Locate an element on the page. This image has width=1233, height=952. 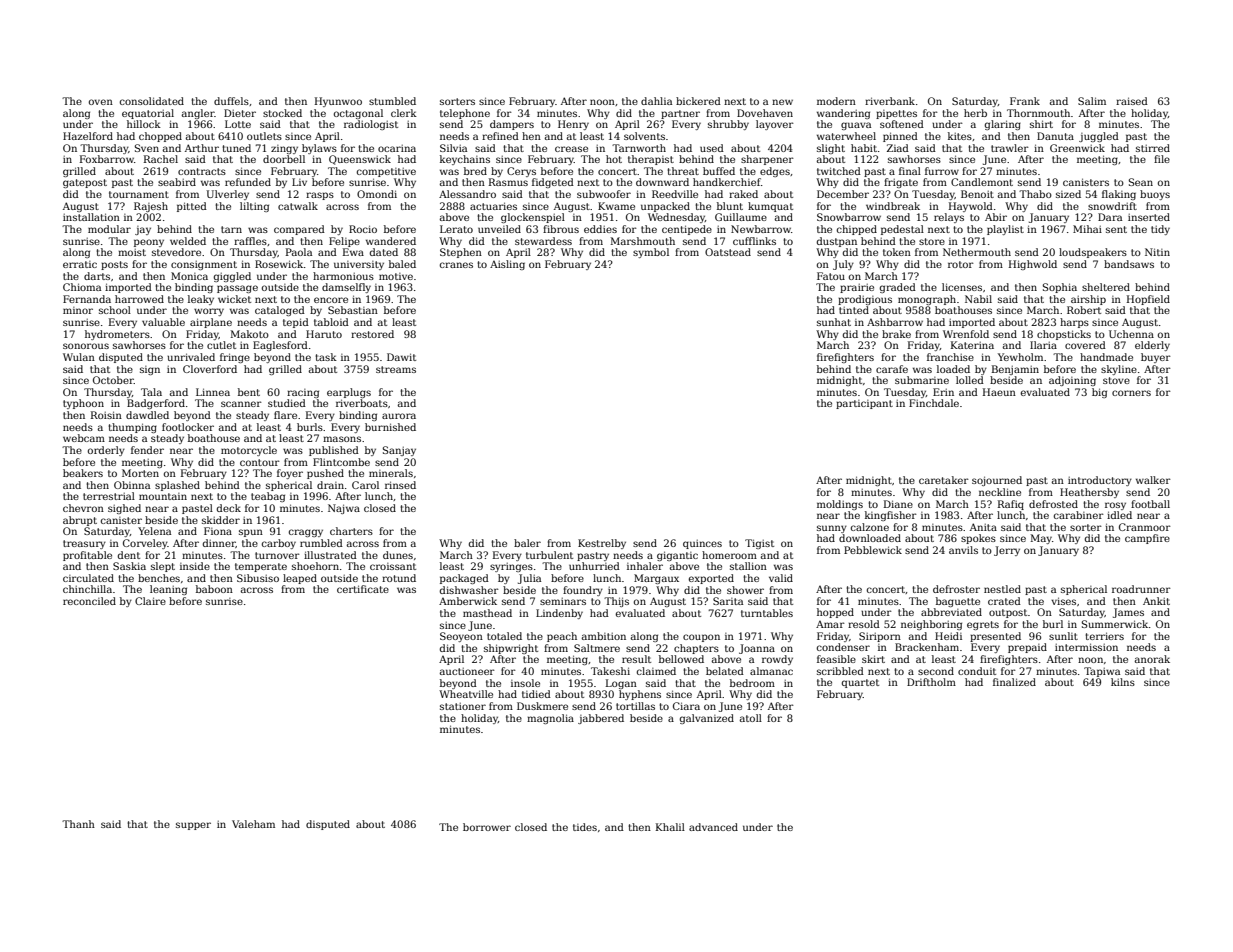
Corveley is located at coordinates (145, 544).
